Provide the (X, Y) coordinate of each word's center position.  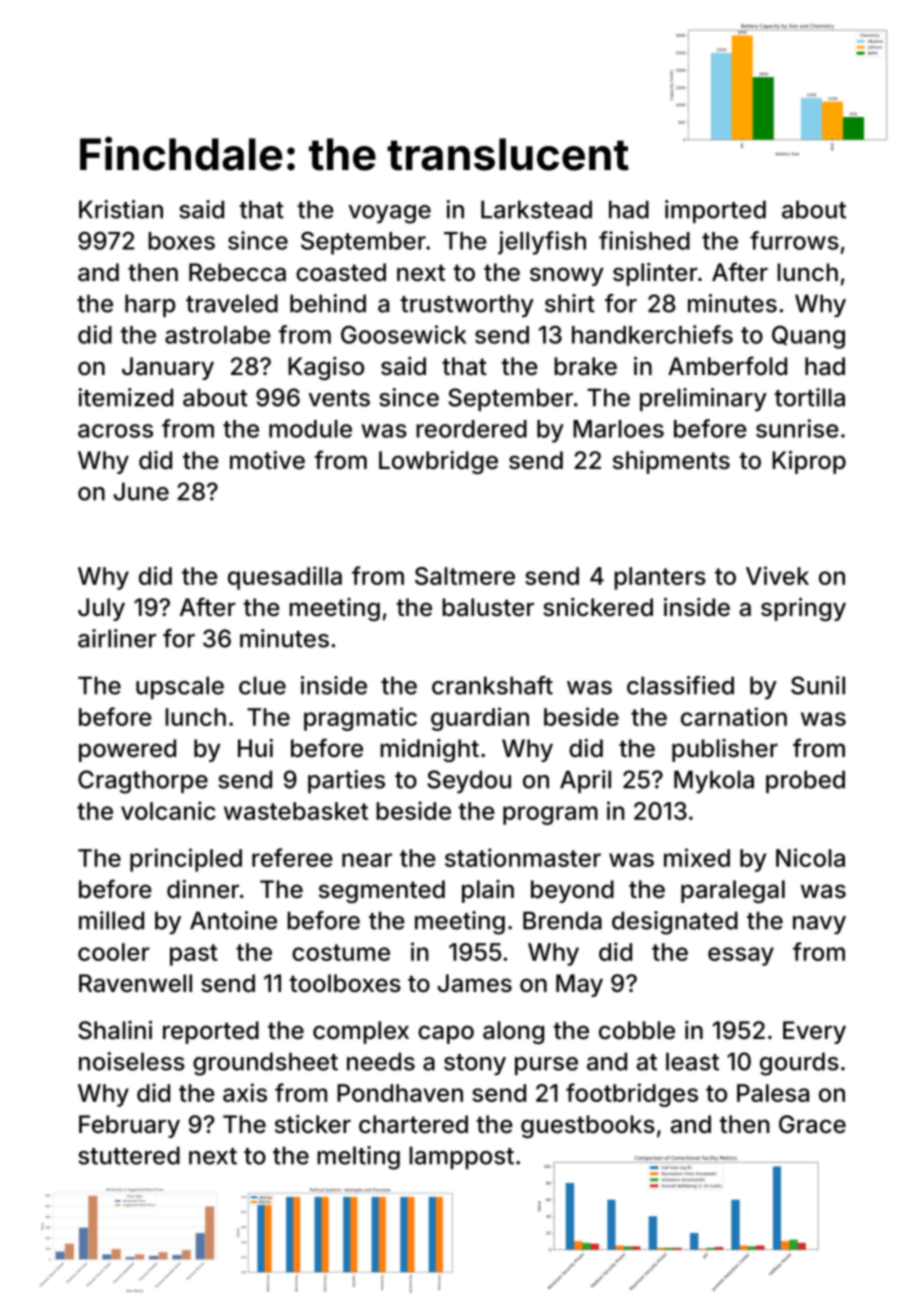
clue (262, 685)
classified (680, 685)
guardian (480, 719)
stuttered (129, 1155)
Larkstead (536, 209)
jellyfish (542, 243)
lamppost (461, 1157)
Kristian (121, 209)
